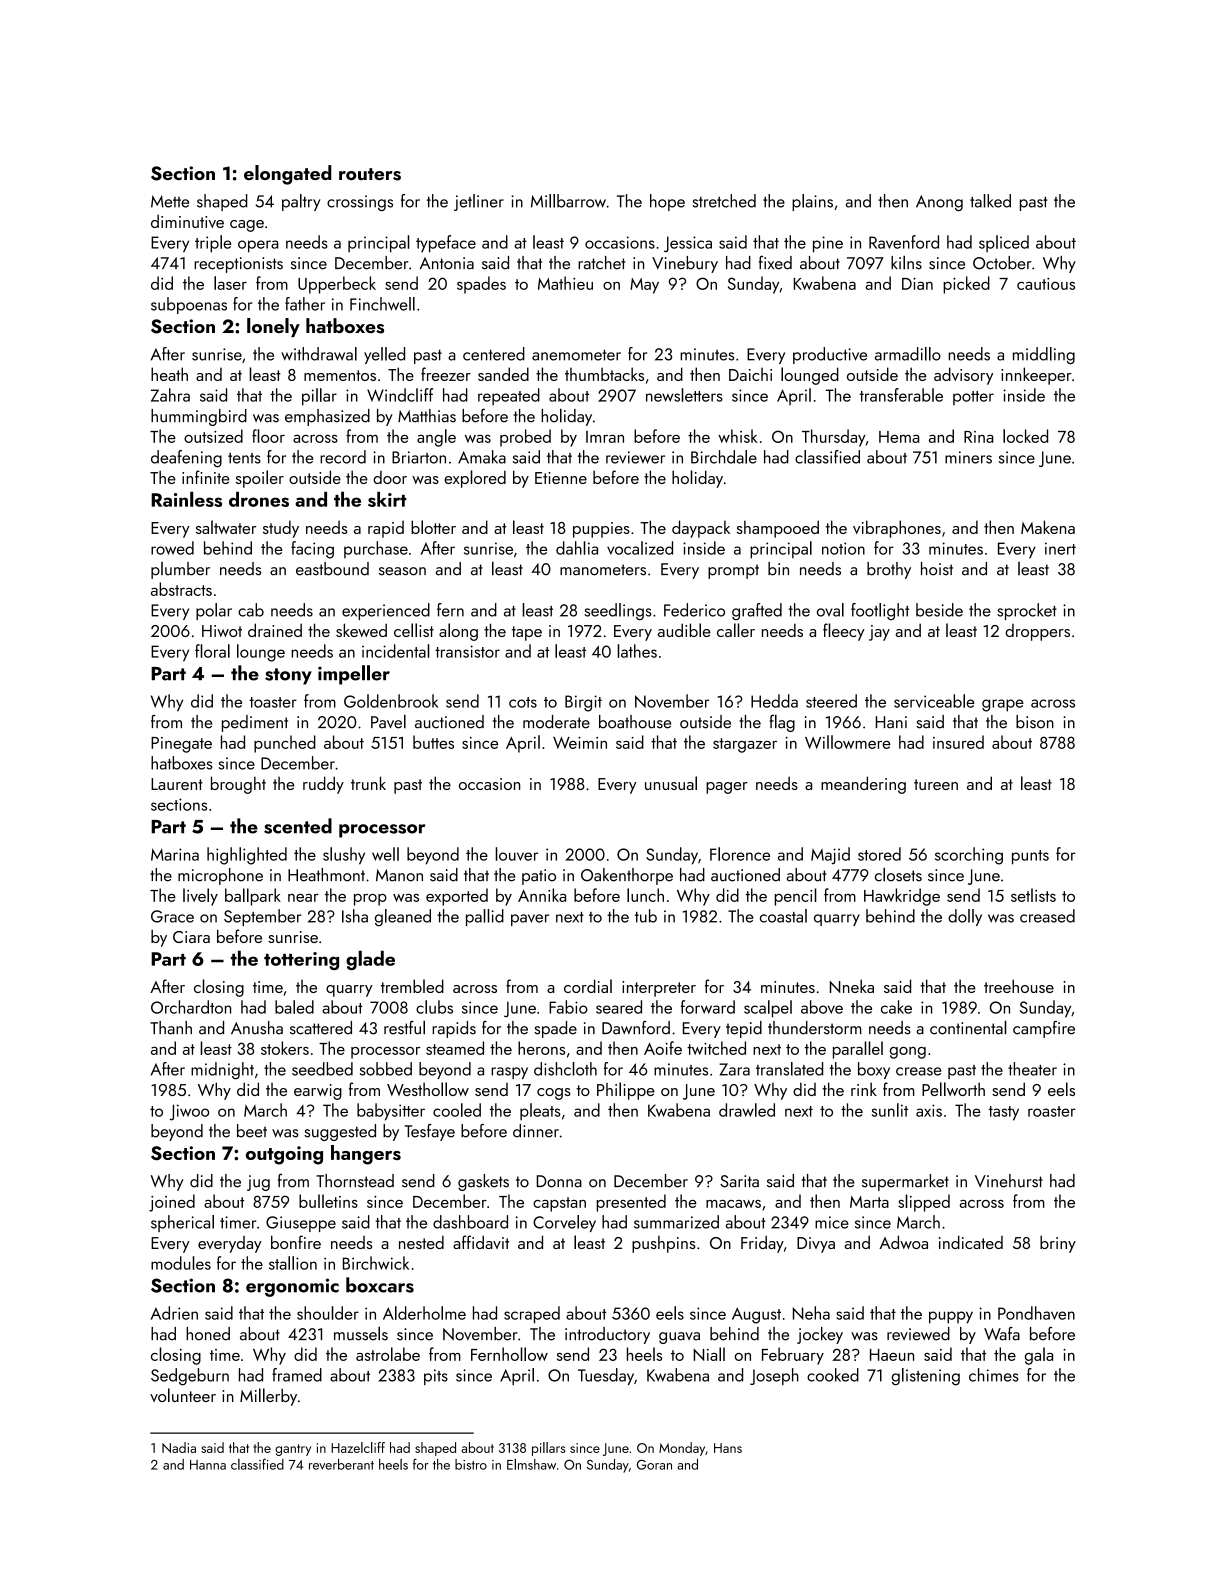  What do you see at coordinates (890, 1110) in the page?
I see `sunlit` at bounding box center [890, 1110].
